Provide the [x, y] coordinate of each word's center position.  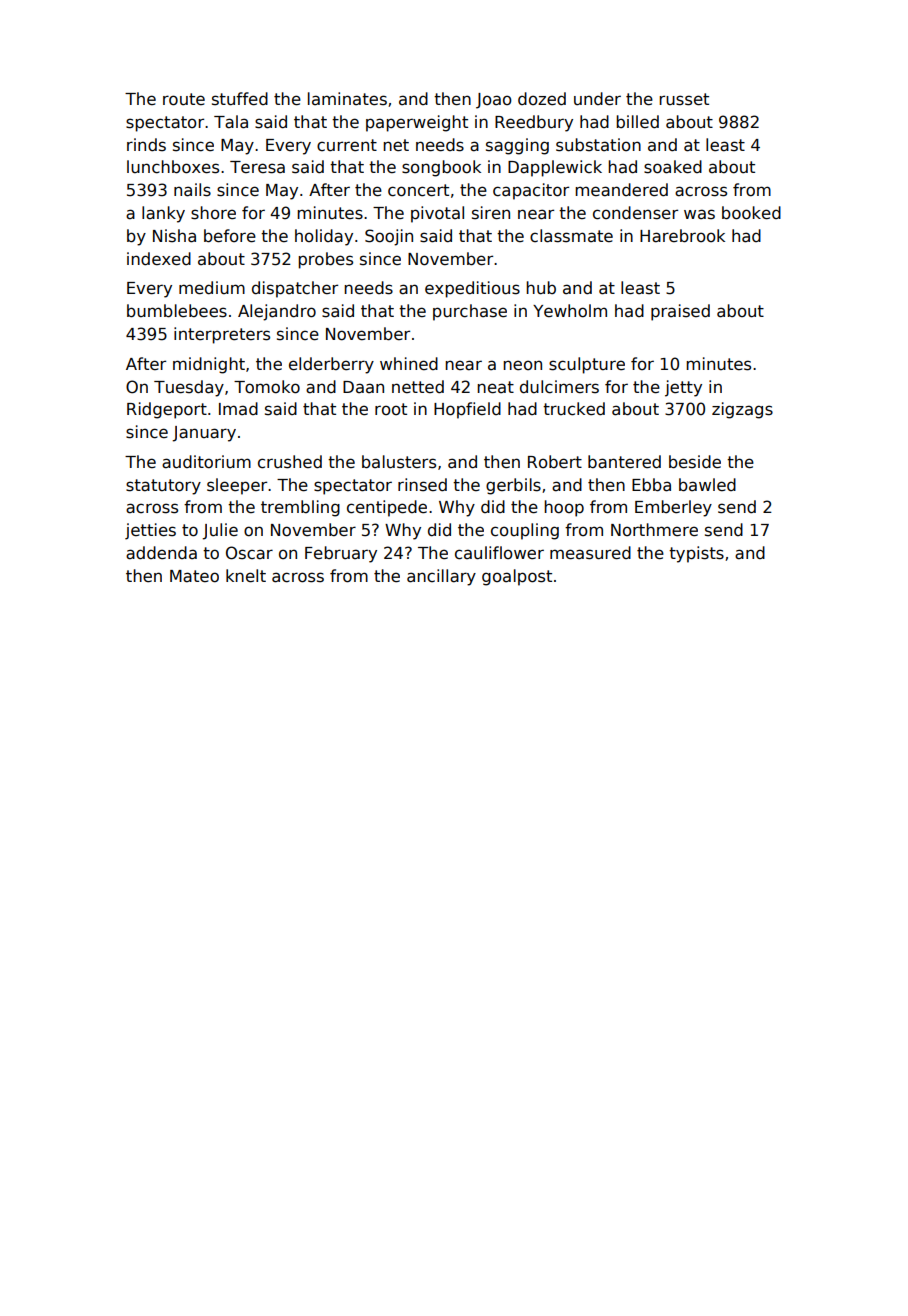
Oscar [249, 553]
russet [684, 99]
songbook [441, 168]
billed [637, 122]
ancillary [441, 577]
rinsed [422, 485]
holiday [324, 237]
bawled [707, 485]
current [347, 145]
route [184, 99]
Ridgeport [167, 410]
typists [696, 554]
